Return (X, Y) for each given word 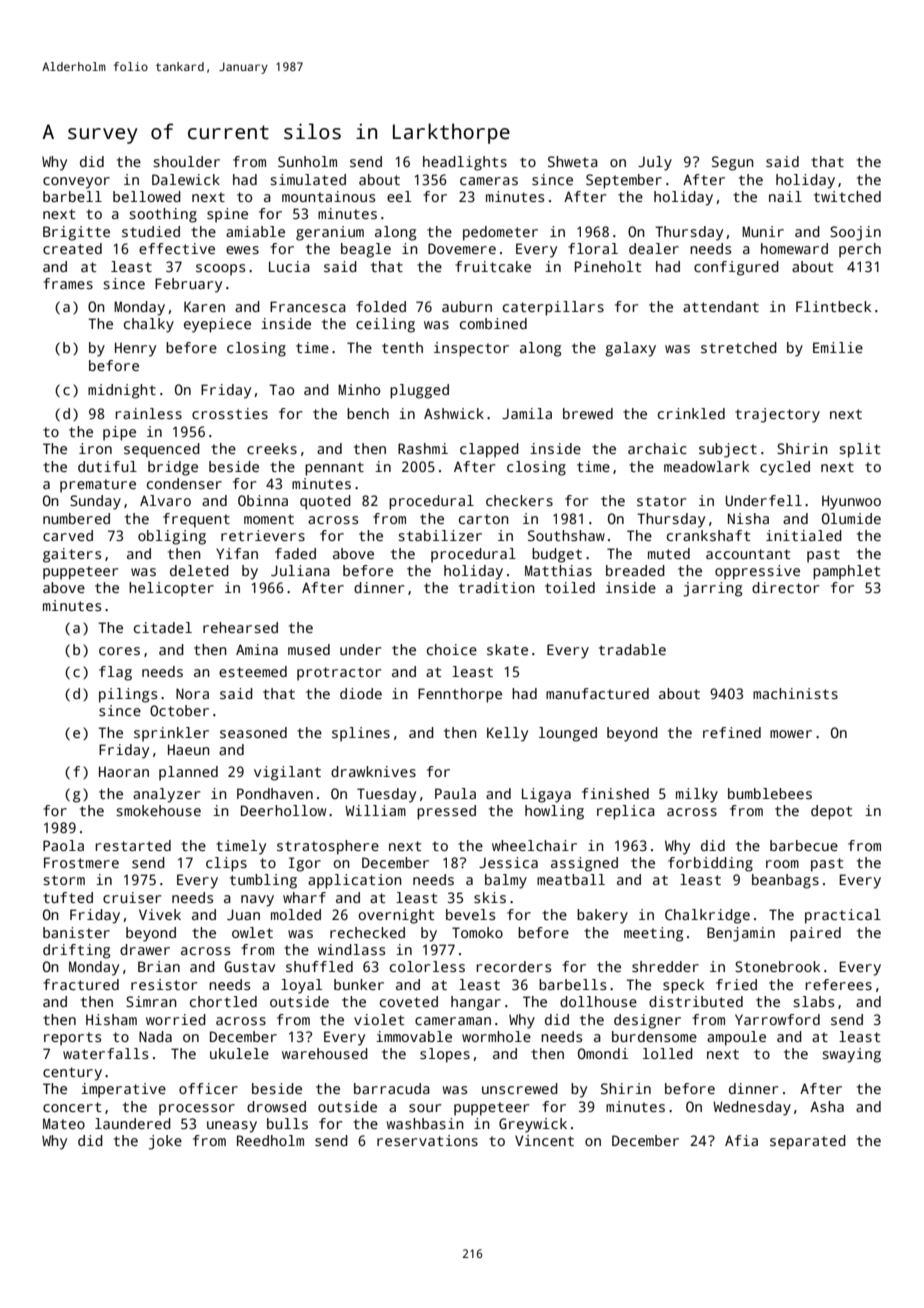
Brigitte (76, 233)
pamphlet (846, 572)
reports (72, 1039)
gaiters (72, 555)
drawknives (373, 771)
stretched (739, 347)
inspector (471, 349)
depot (831, 812)
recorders (513, 966)
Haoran (124, 771)
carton (484, 519)
